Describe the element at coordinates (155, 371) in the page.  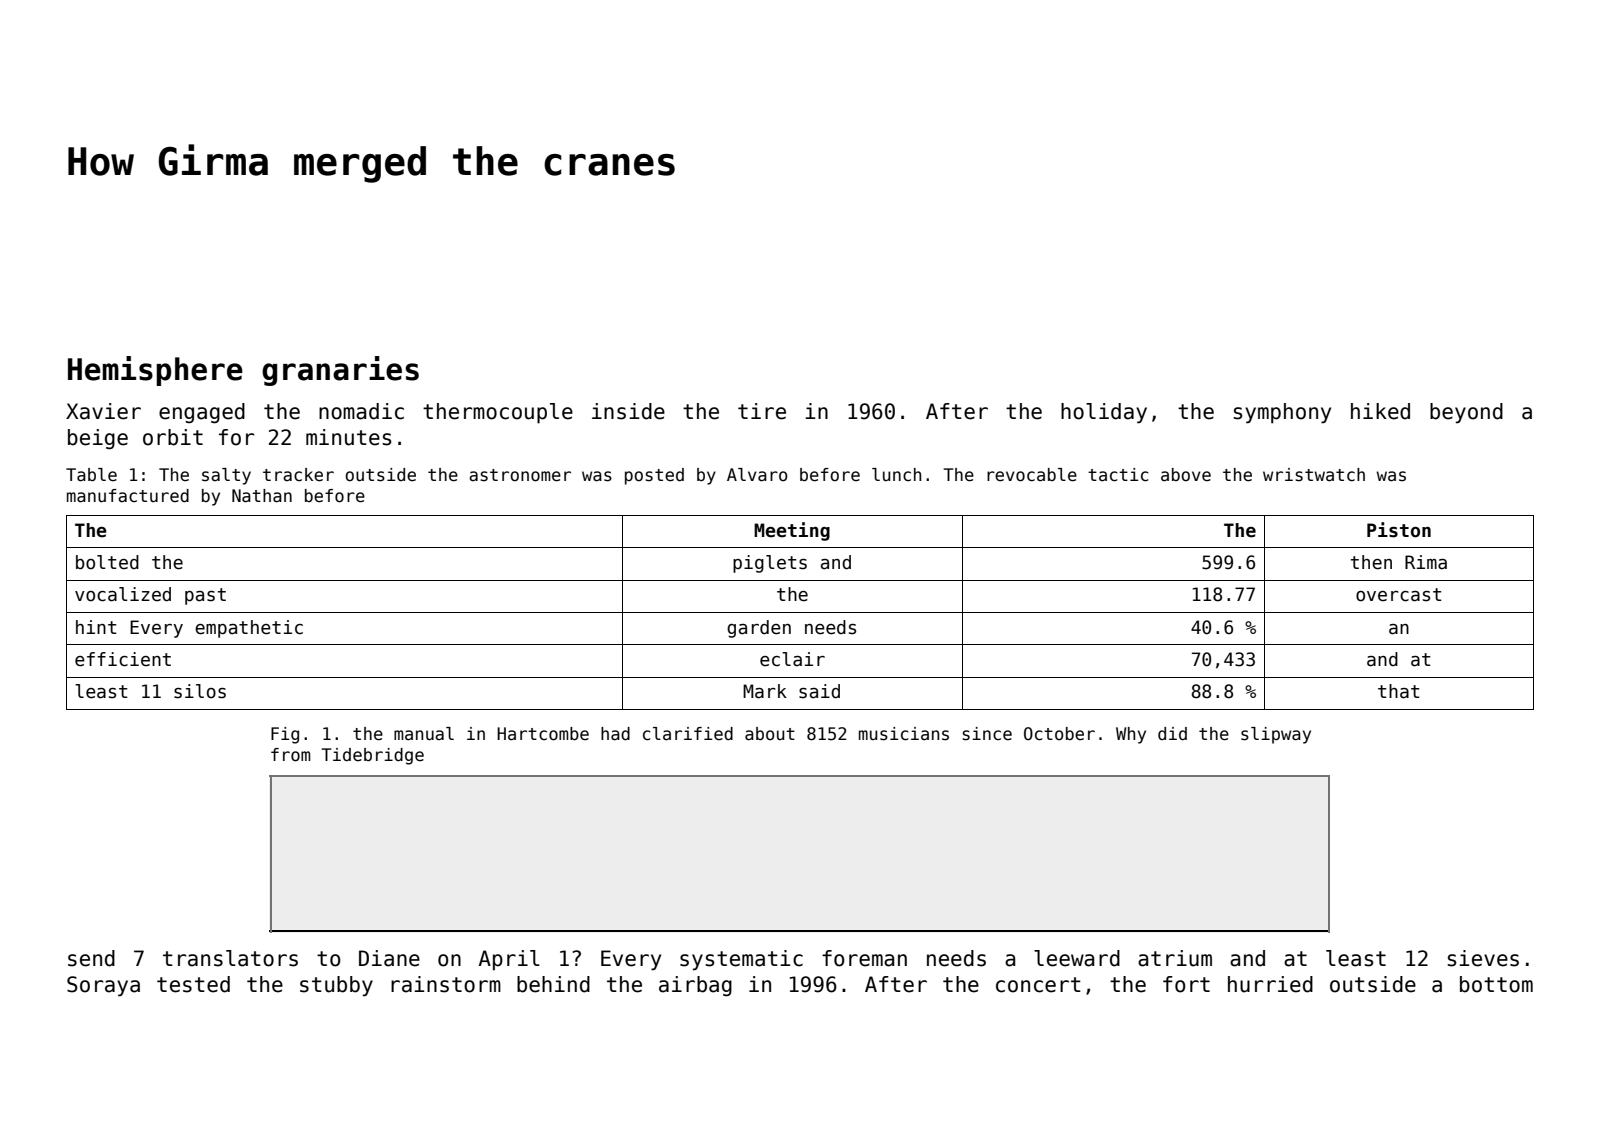
I see `Hemisphere` at that location.
